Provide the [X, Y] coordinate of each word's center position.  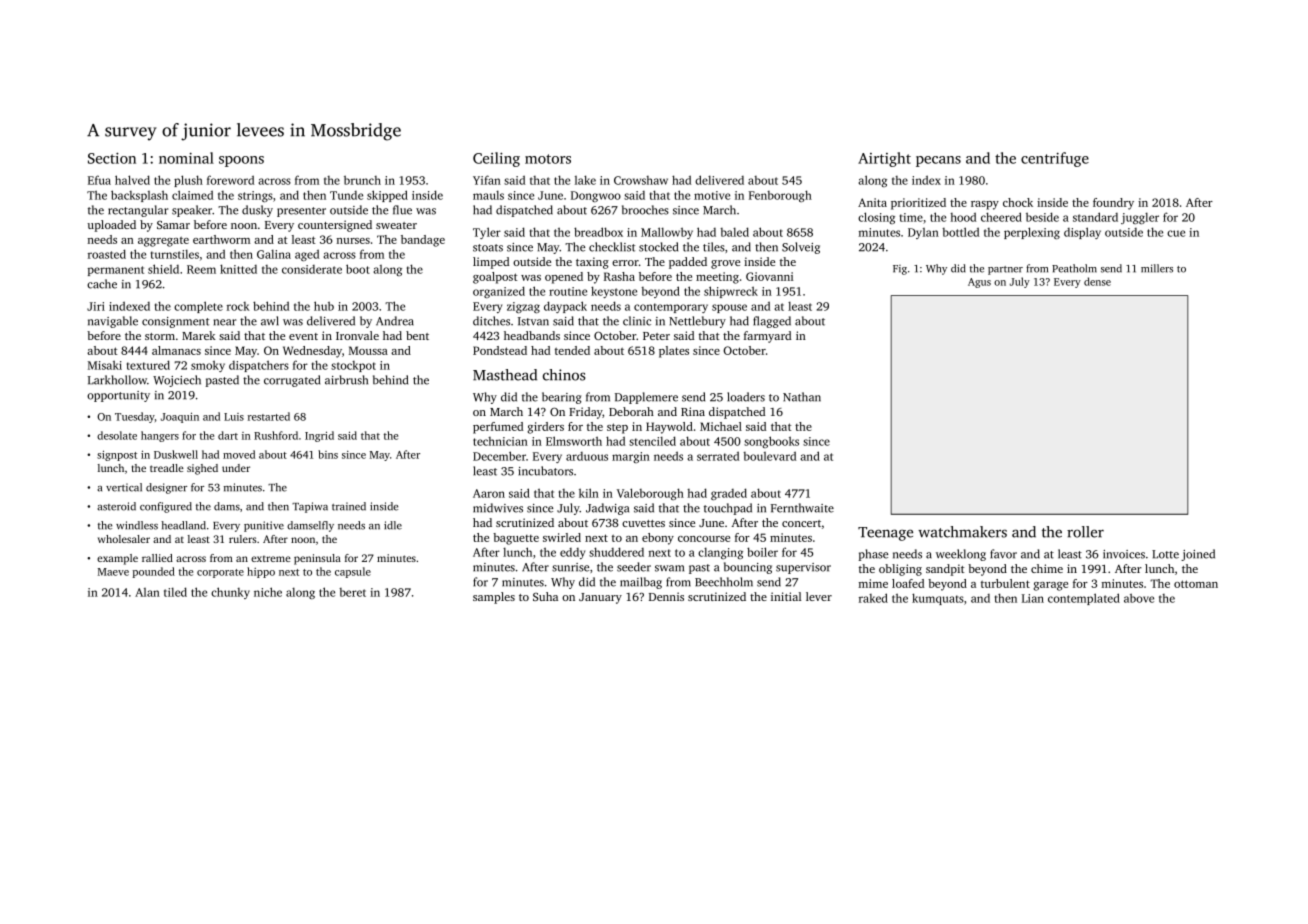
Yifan [487, 180]
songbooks [771, 442]
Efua [99, 180]
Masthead [505, 375]
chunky [230, 593]
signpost [117, 455]
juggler [1140, 218]
